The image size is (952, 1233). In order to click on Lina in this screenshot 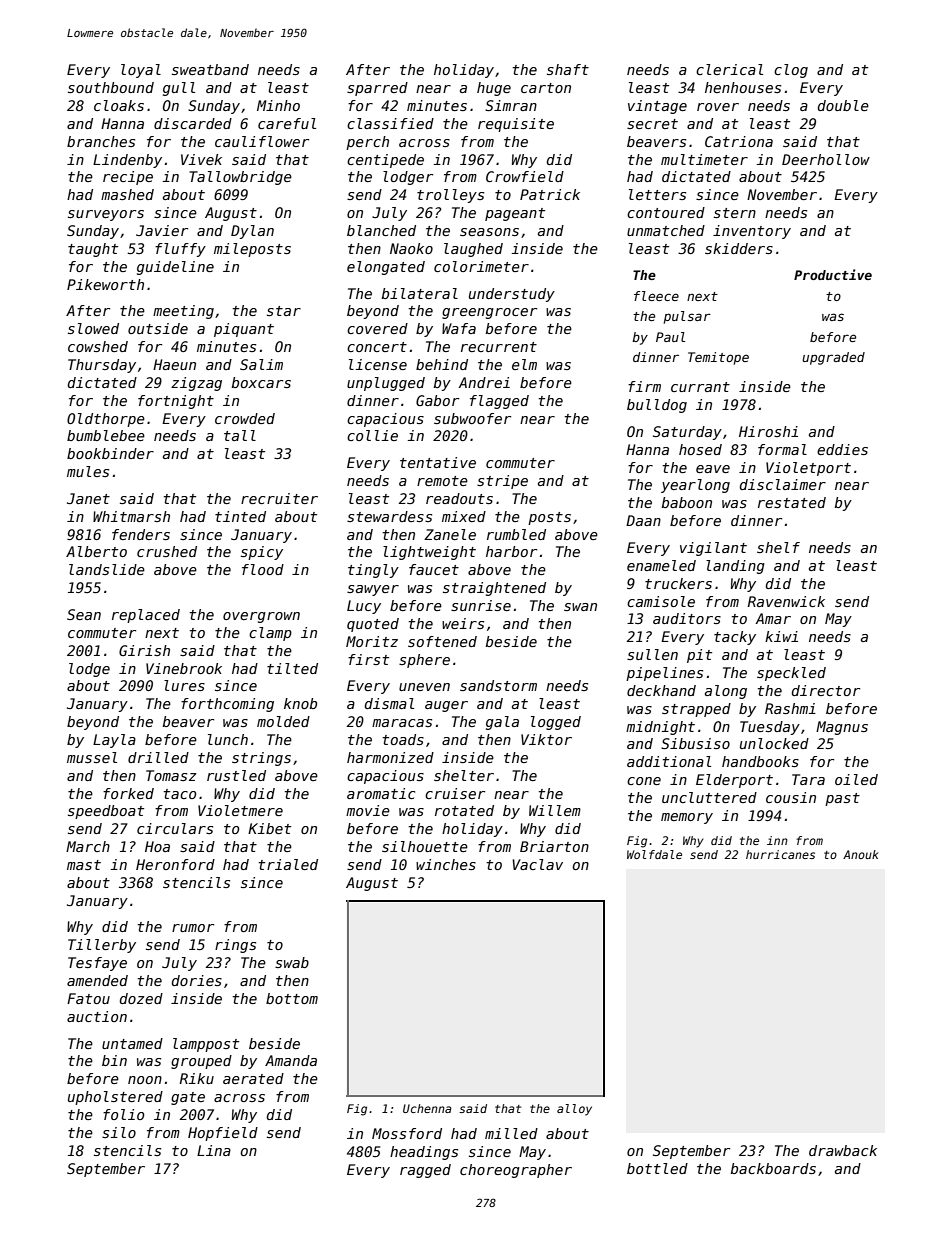, I will do `click(214, 1150)`.
